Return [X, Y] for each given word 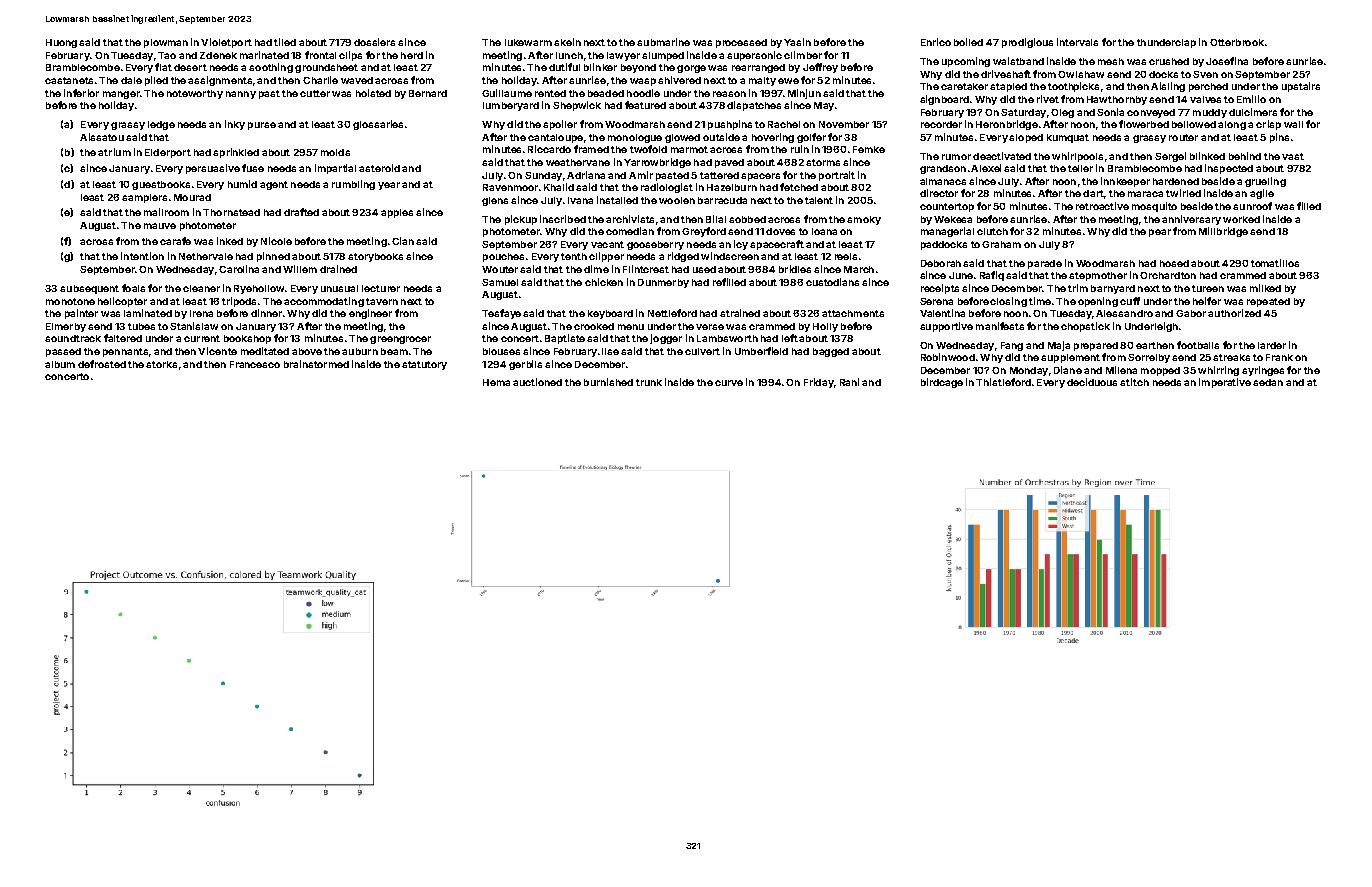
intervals [1077, 42]
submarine [663, 42]
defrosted [102, 364]
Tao [167, 55]
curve [729, 383]
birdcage [942, 383]
